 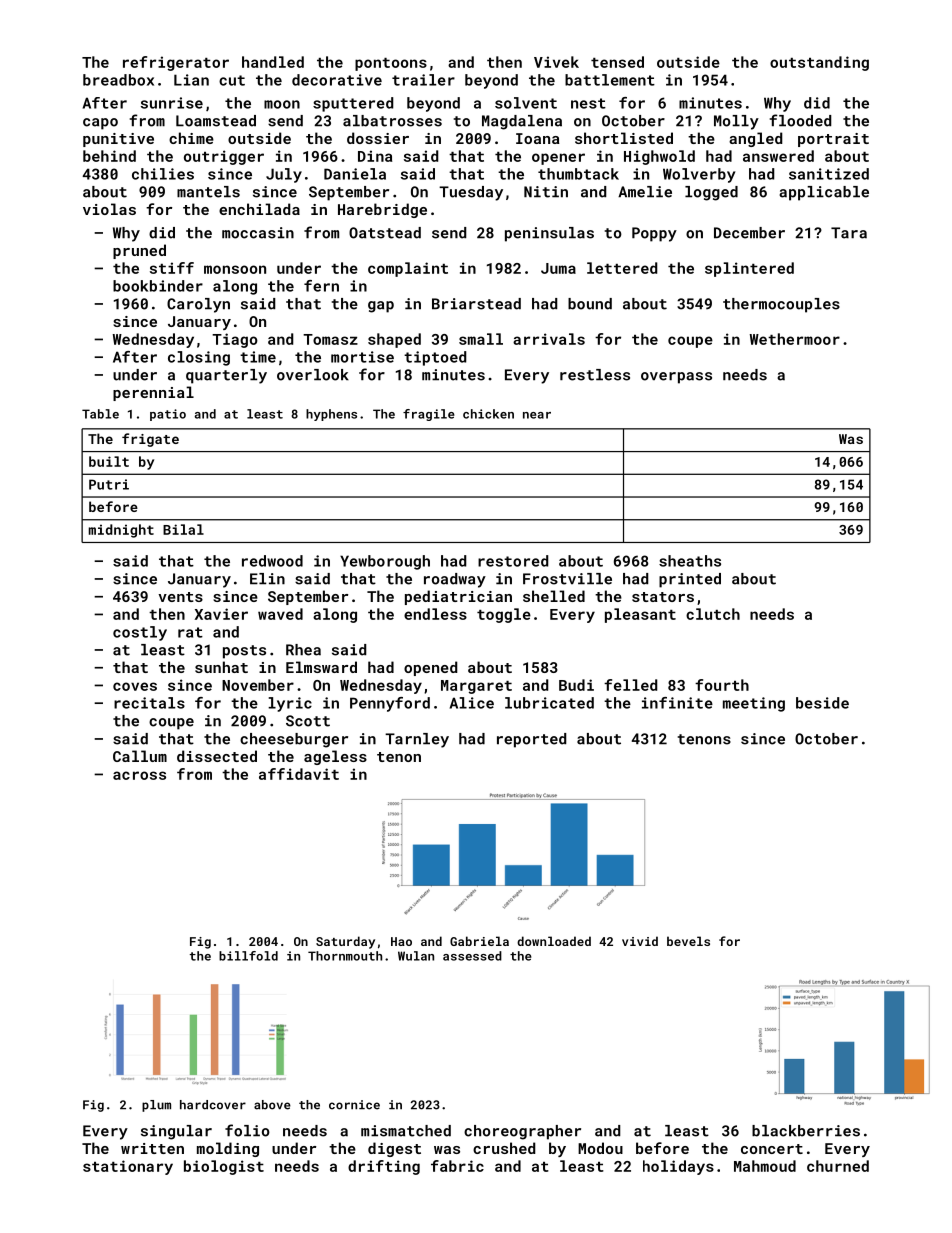 What do you see at coordinates (139, 775) in the screenshot?
I see `across` at bounding box center [139, 775].
